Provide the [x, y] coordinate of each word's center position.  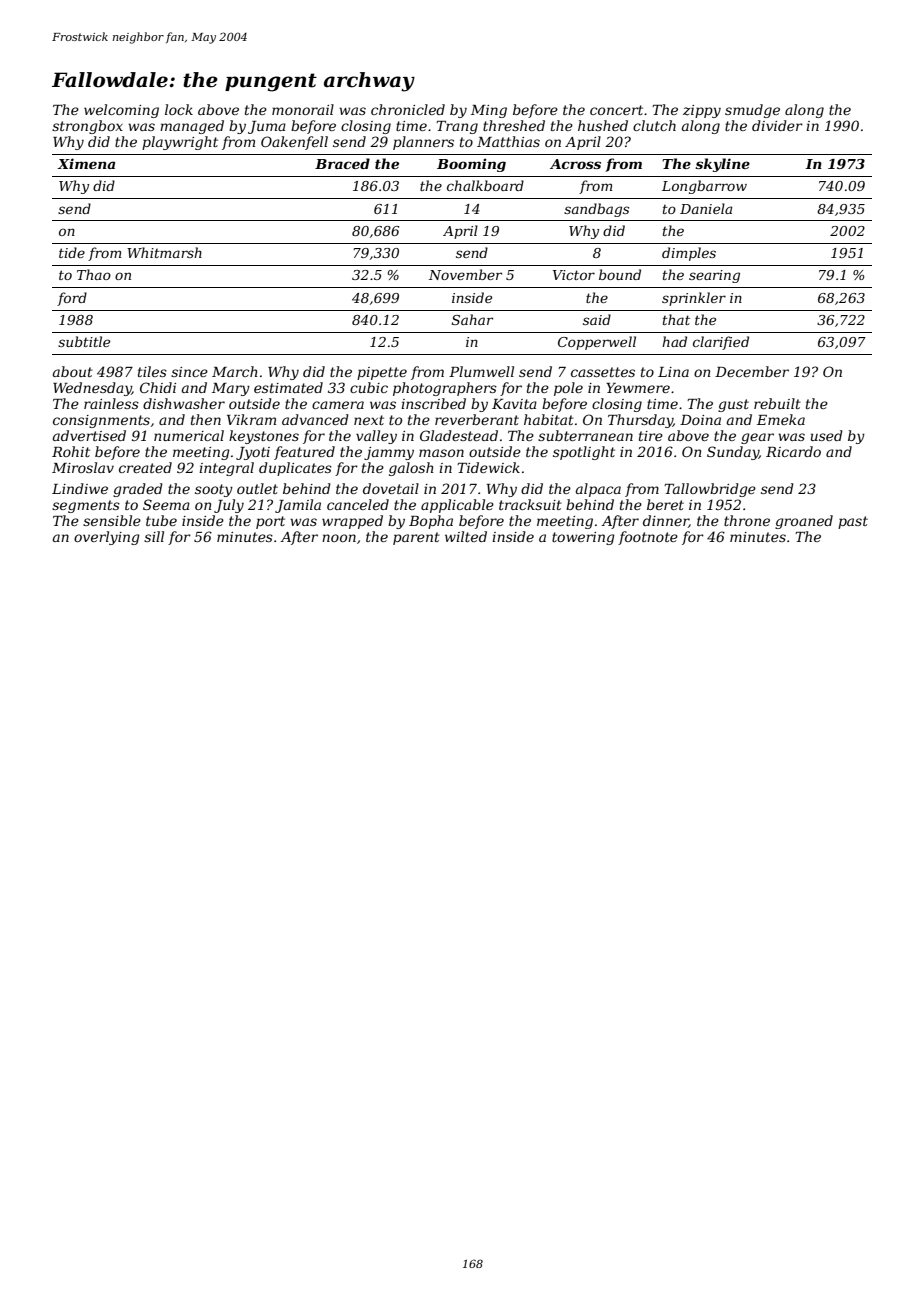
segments [86, 506]
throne [747, 520]
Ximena [86, 163]
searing [714, 276]
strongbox [87, 127]
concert [616, 110]
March [235, 371]
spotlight [584, 453]
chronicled [408, 109]
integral [226, 469]
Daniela [706, 208]
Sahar [472, 319]
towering [583, 538]
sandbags [596, 210]
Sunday [733, 453]
